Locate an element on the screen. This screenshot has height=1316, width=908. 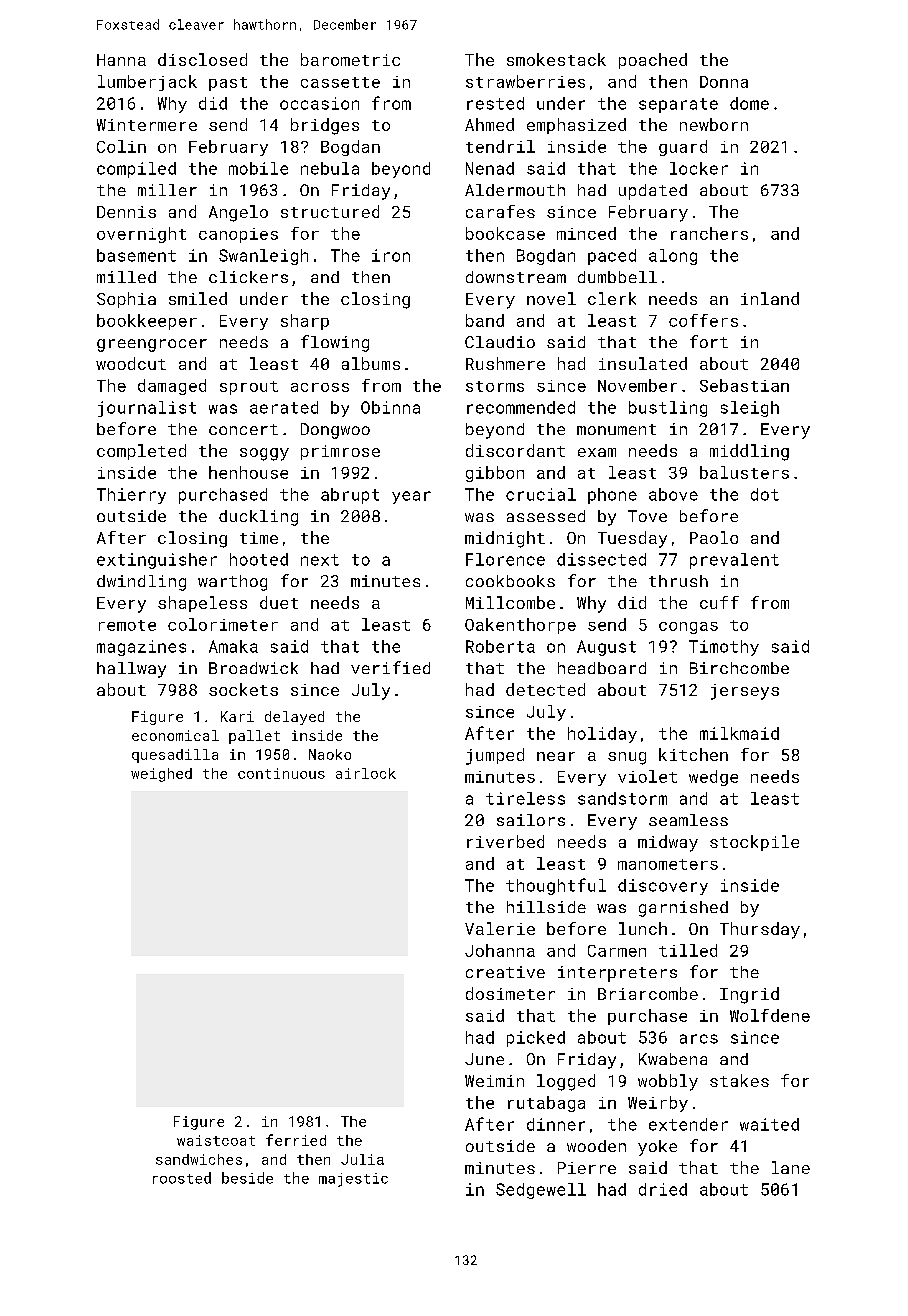
lane is located at coordinates (791, 1167).
